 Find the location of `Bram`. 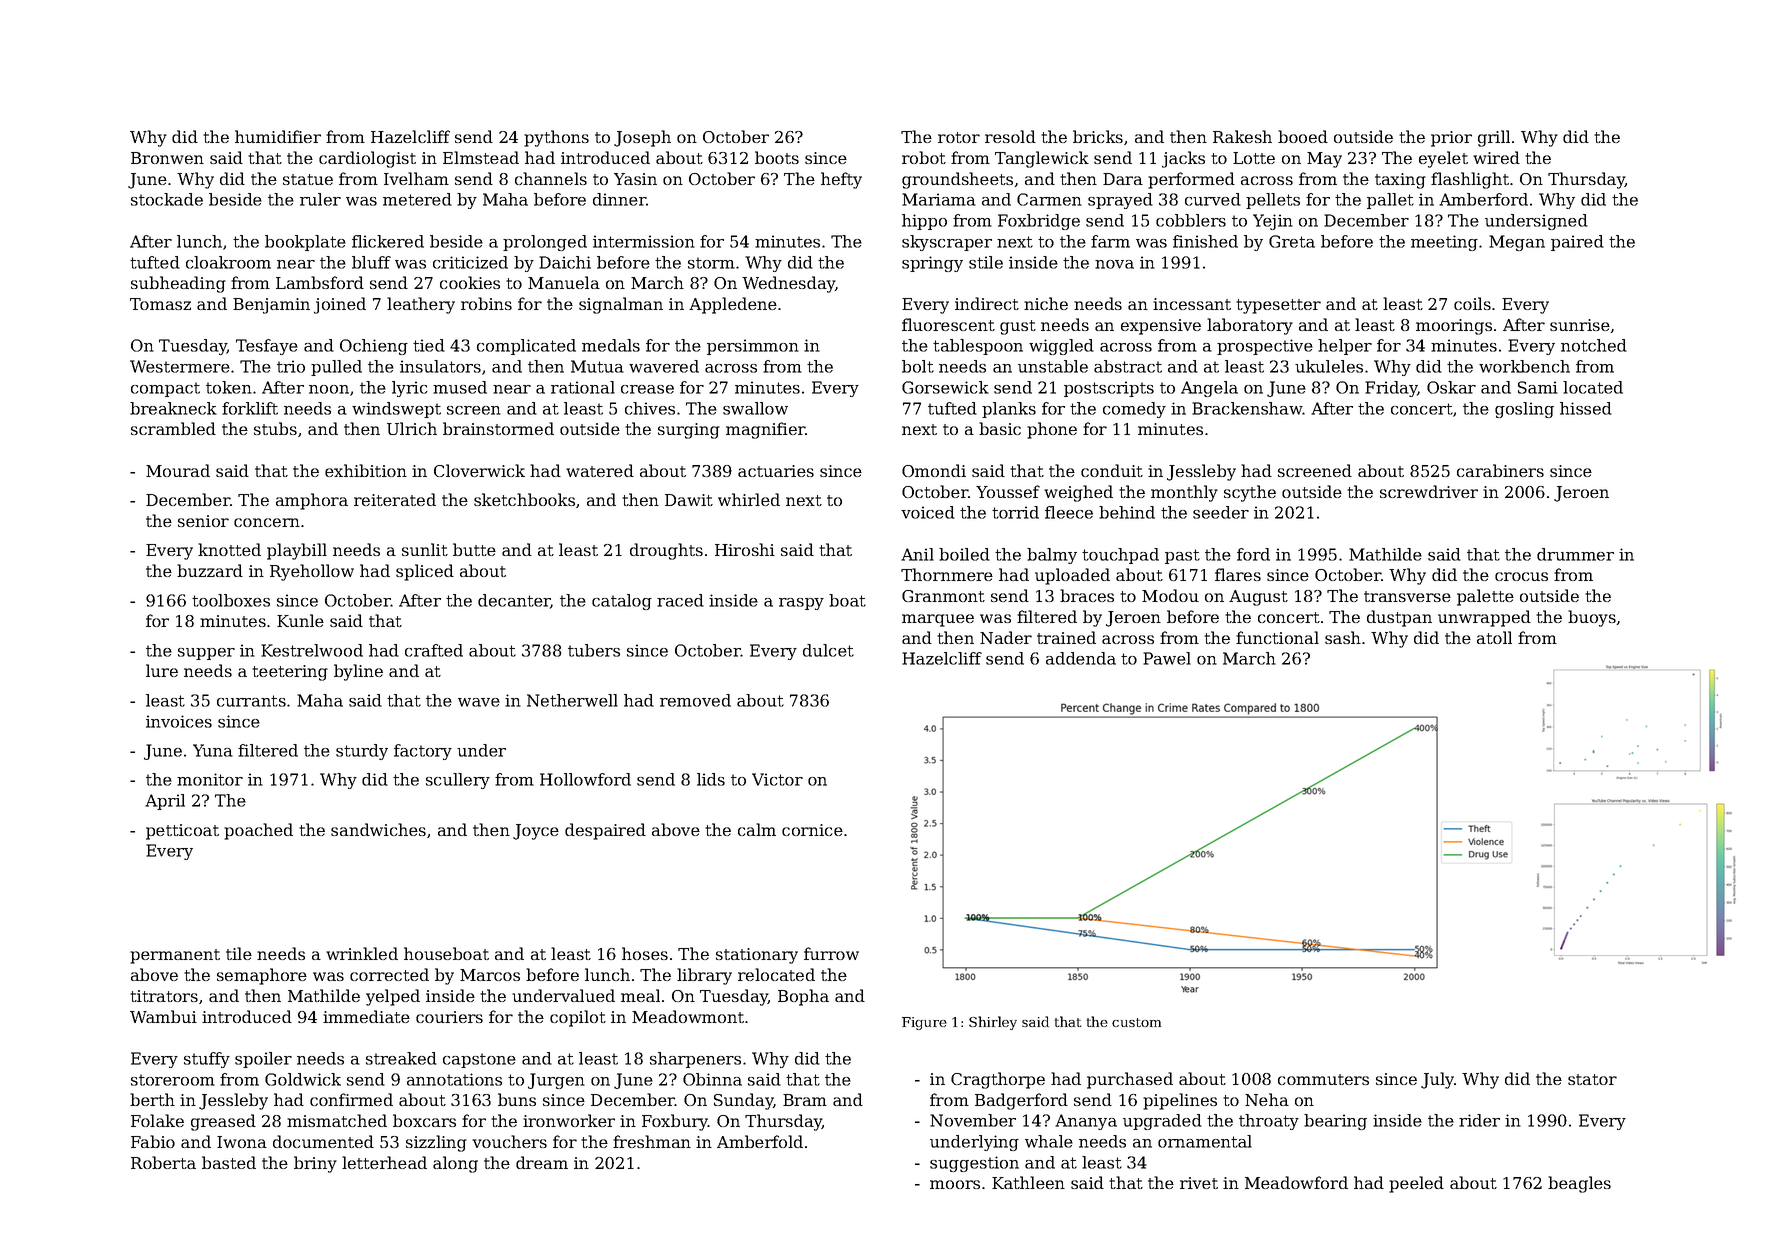

Bram is located at coordinates (805, 1100).
